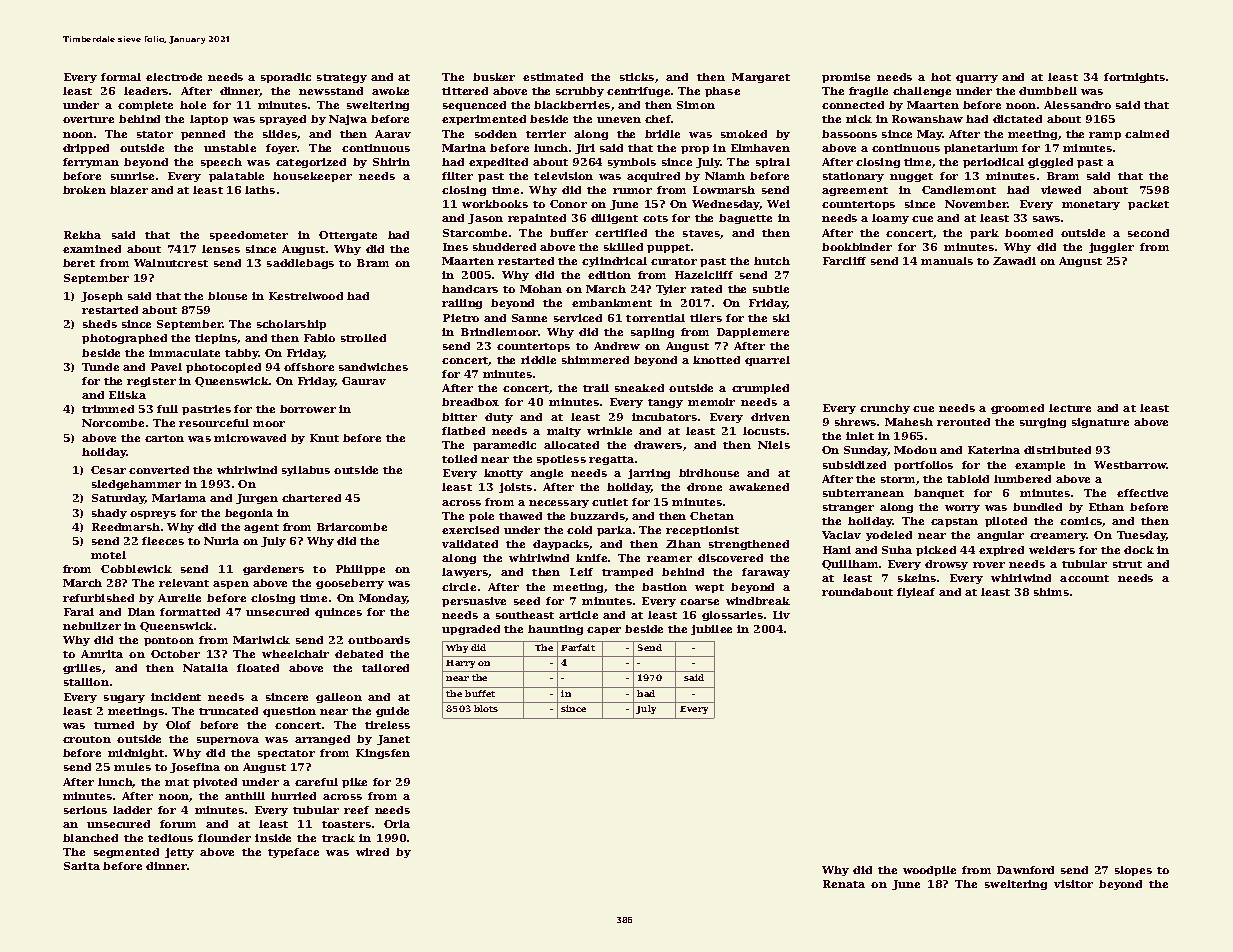 This screenshot has width=1233, height=952. What do you see at coordinates (214, 423) in the screenshot?
I see `resourceful` at bounding box center [214, 423].
